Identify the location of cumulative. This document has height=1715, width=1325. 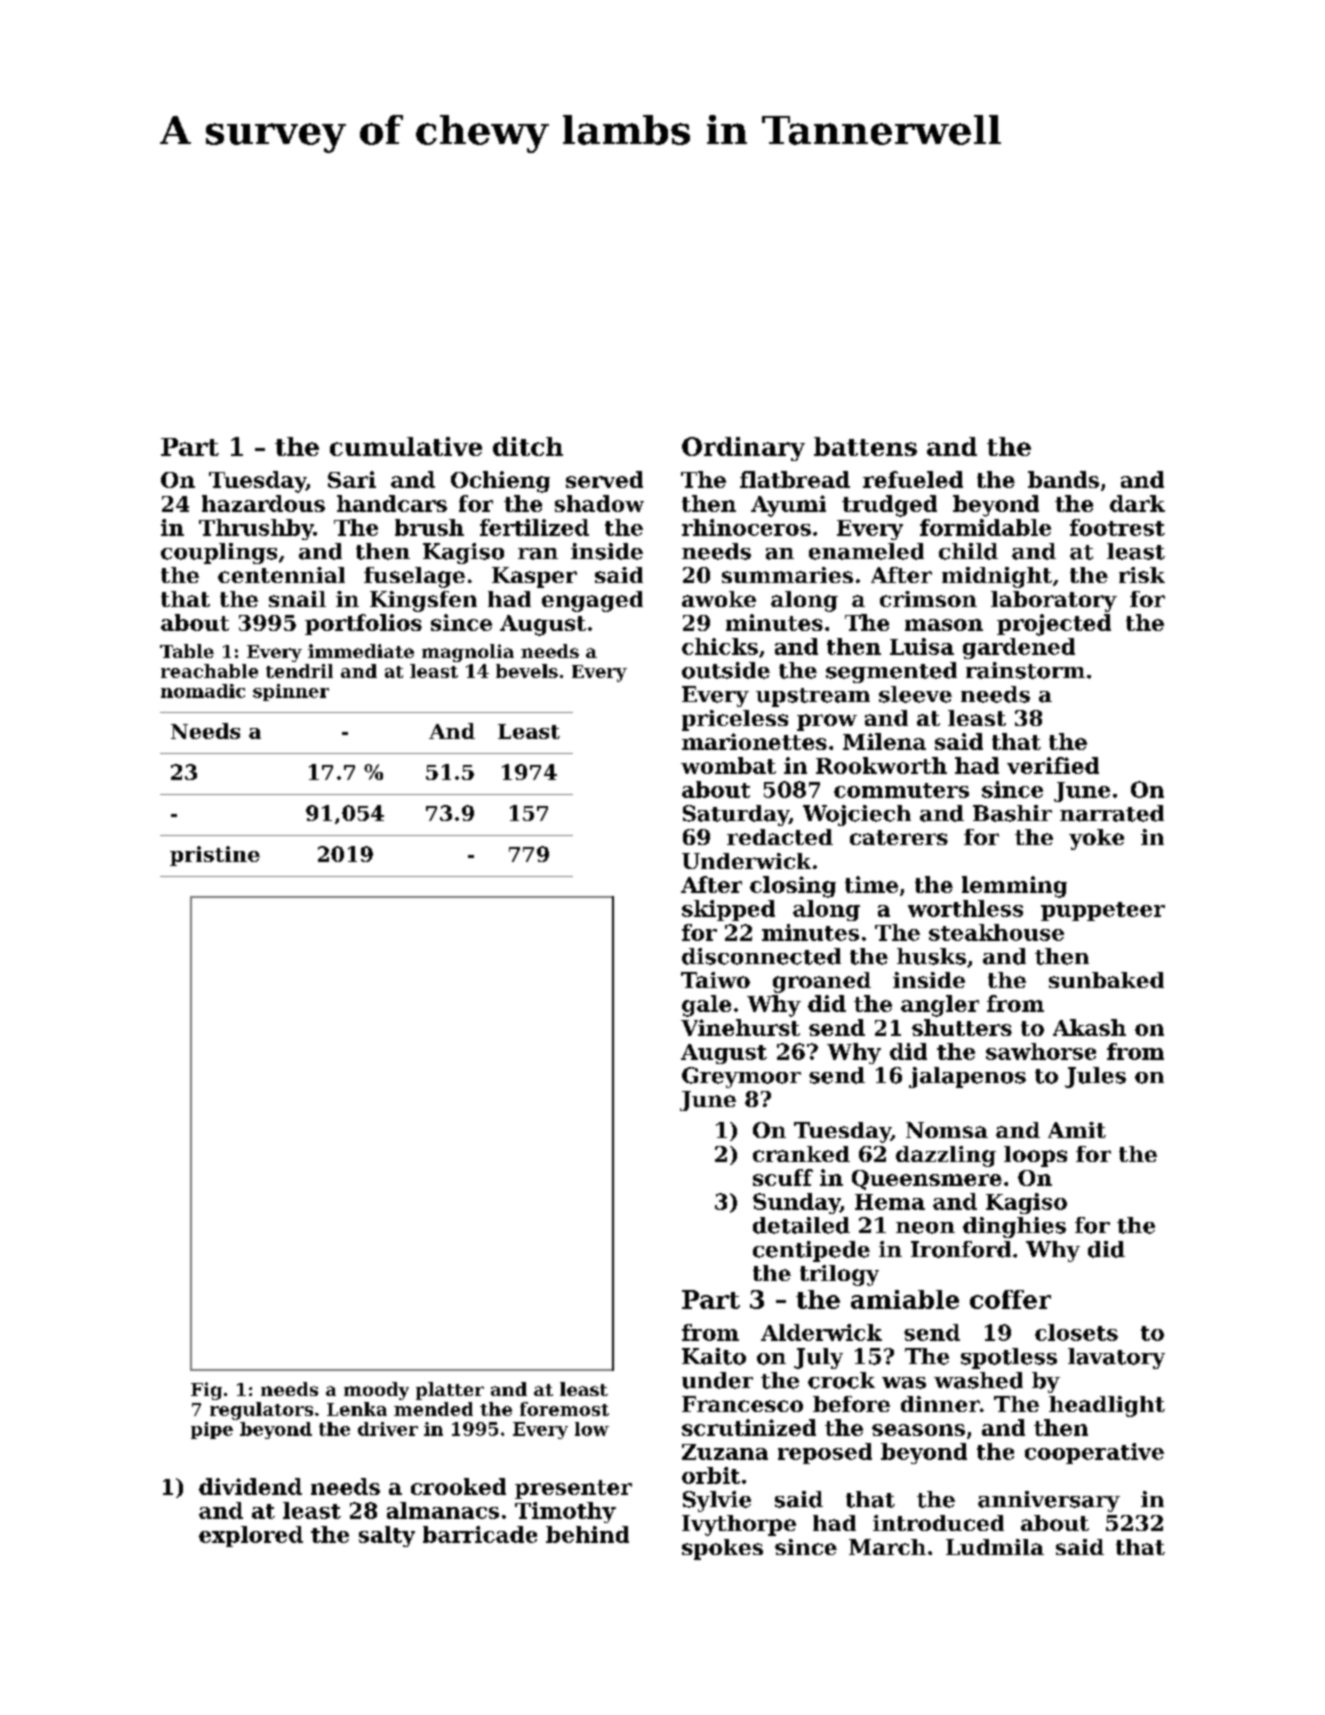
(406, 446).
